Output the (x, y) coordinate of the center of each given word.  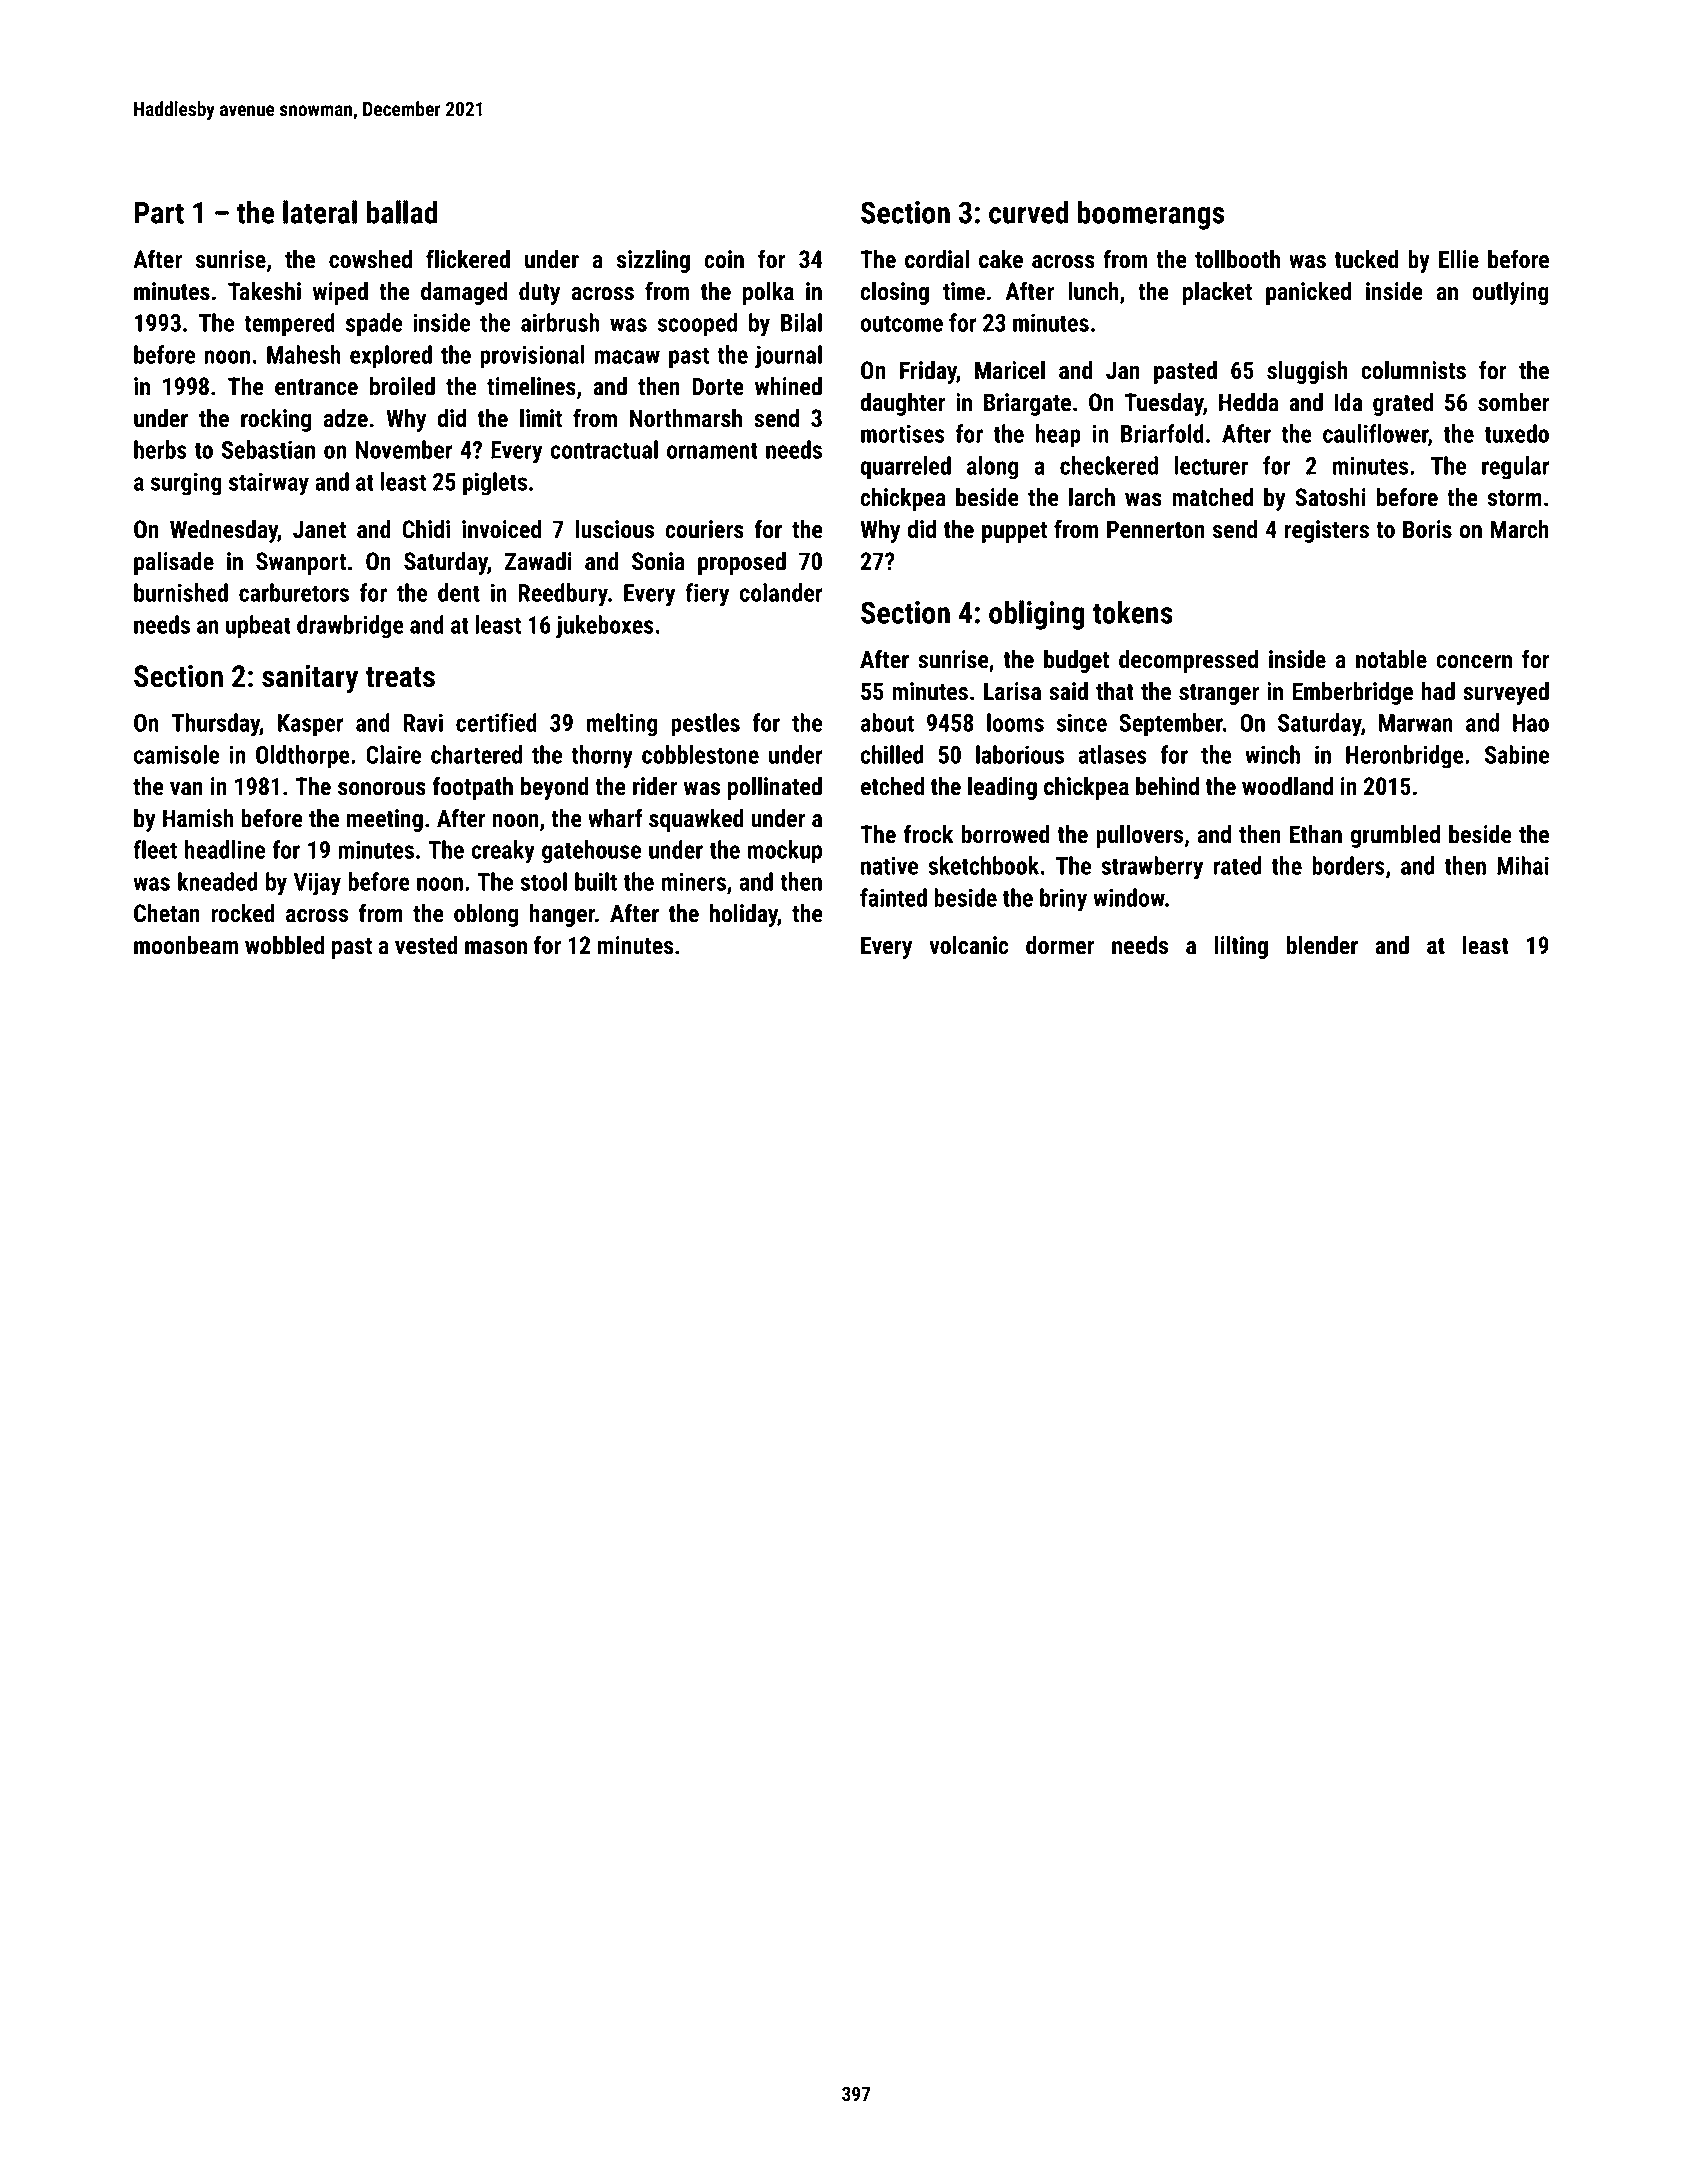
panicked (1308, 293)
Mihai (1523, 865)
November (404, 449)
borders (1348, 865)
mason (496, 948)
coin (724, 259)
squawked (696, 820)
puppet (1014, 532)
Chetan (167, 913)
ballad (402, 212)
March (1520, 529)
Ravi (423, 722)
